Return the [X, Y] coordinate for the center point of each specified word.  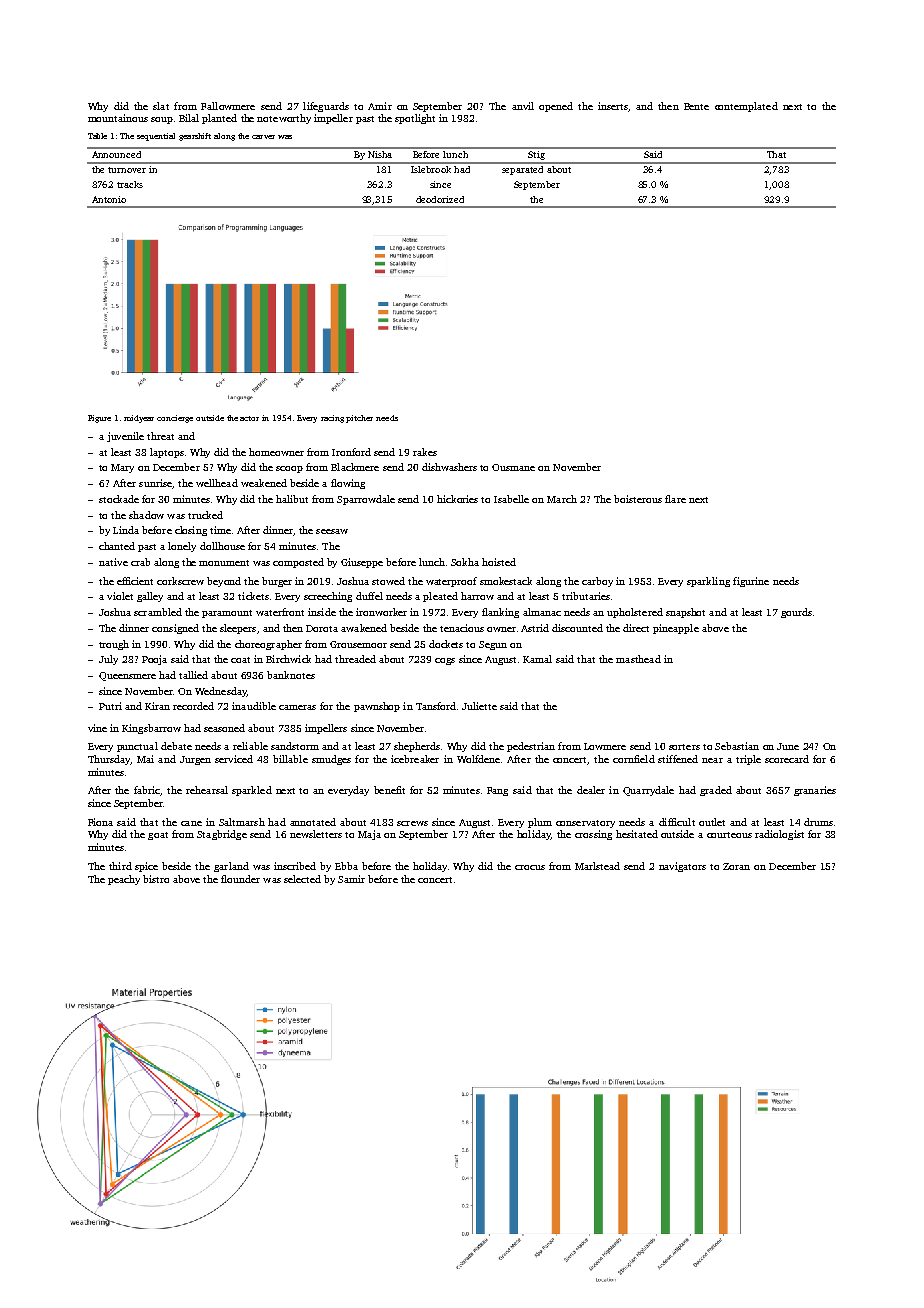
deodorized [440, 199]
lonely [182, 547]
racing [332, 419]
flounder [240, 879]
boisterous [638, 499]
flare [675, 499]
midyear [139, 419]
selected [302, 879]
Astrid [535, 628]
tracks [130, 184]
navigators [682, 867]
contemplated [746, 107]
